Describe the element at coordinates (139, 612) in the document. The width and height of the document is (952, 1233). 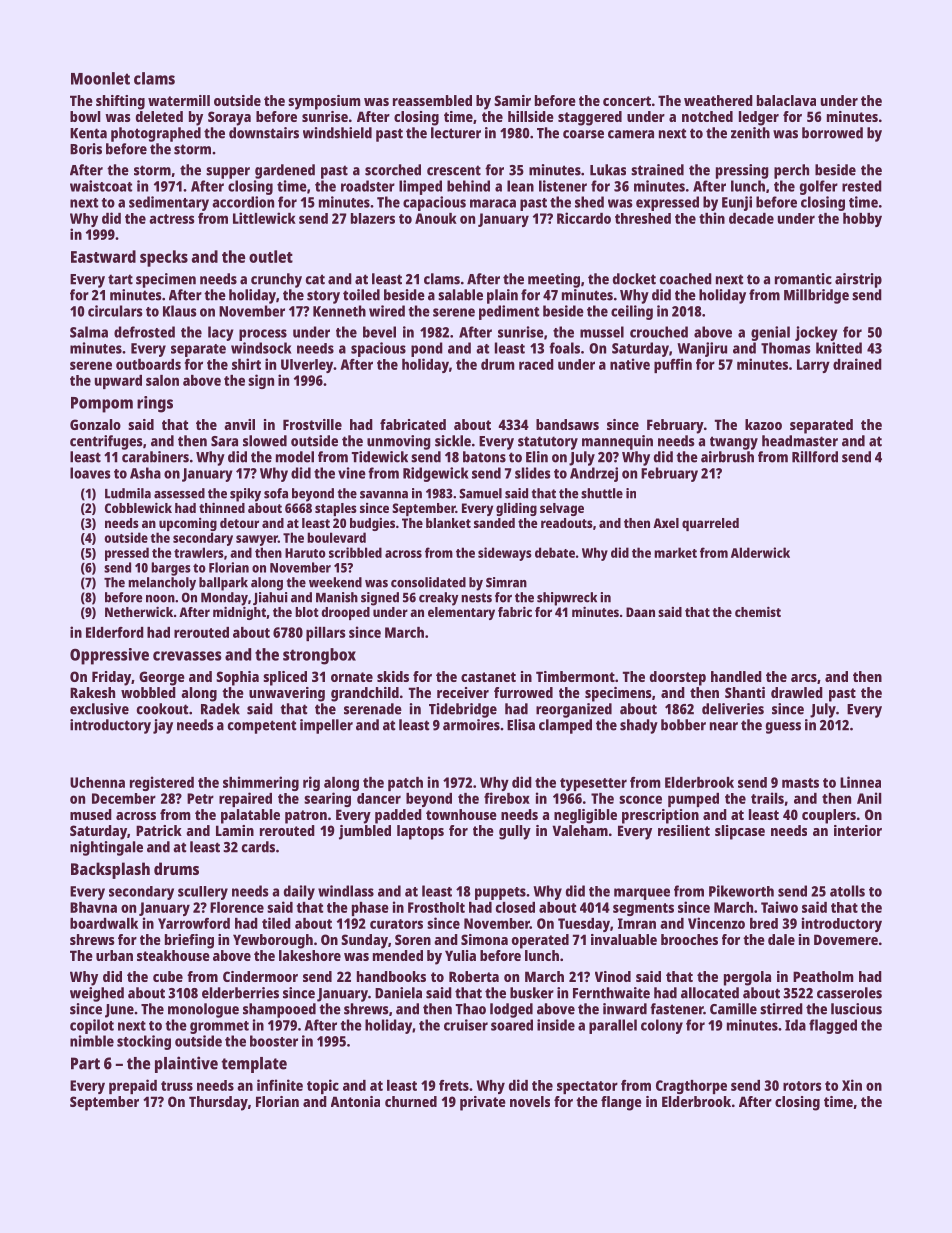
I see `Netherwick` at that location.
